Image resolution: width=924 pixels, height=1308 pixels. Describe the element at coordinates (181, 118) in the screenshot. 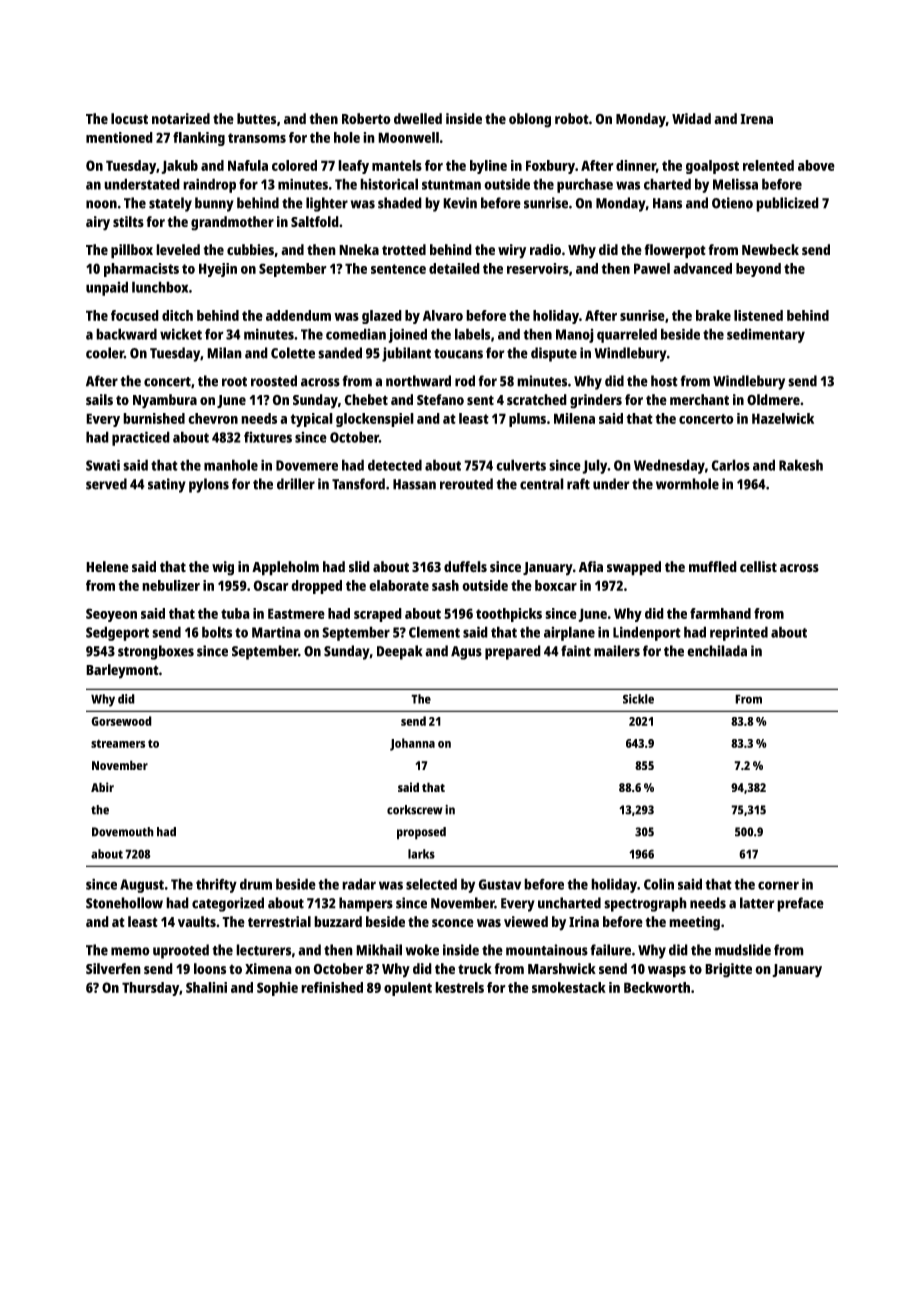

I see `notarized` at that location.
